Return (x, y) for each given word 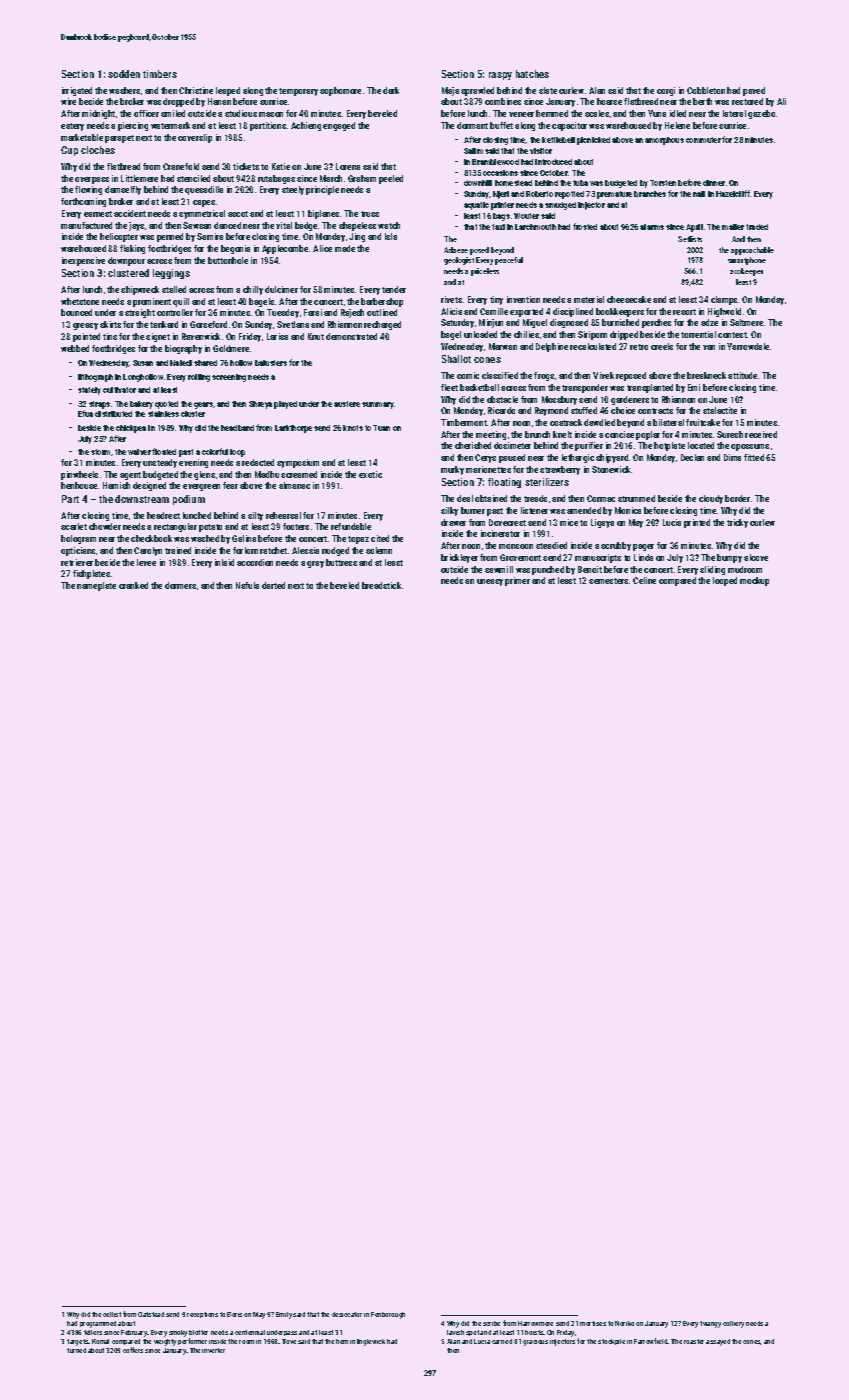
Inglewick (371, 1342)
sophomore (340, 91)
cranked (133, 585)
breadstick (381, 585)
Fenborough (388, 1315)
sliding (712, 570)
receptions (202, 1315)
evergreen (201, 487)
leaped (228, 91)
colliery (733, 1324)
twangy (710, 1324)
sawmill (499, 569)
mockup (754, 581)
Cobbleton (706, 90)
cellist (112, 1314)
